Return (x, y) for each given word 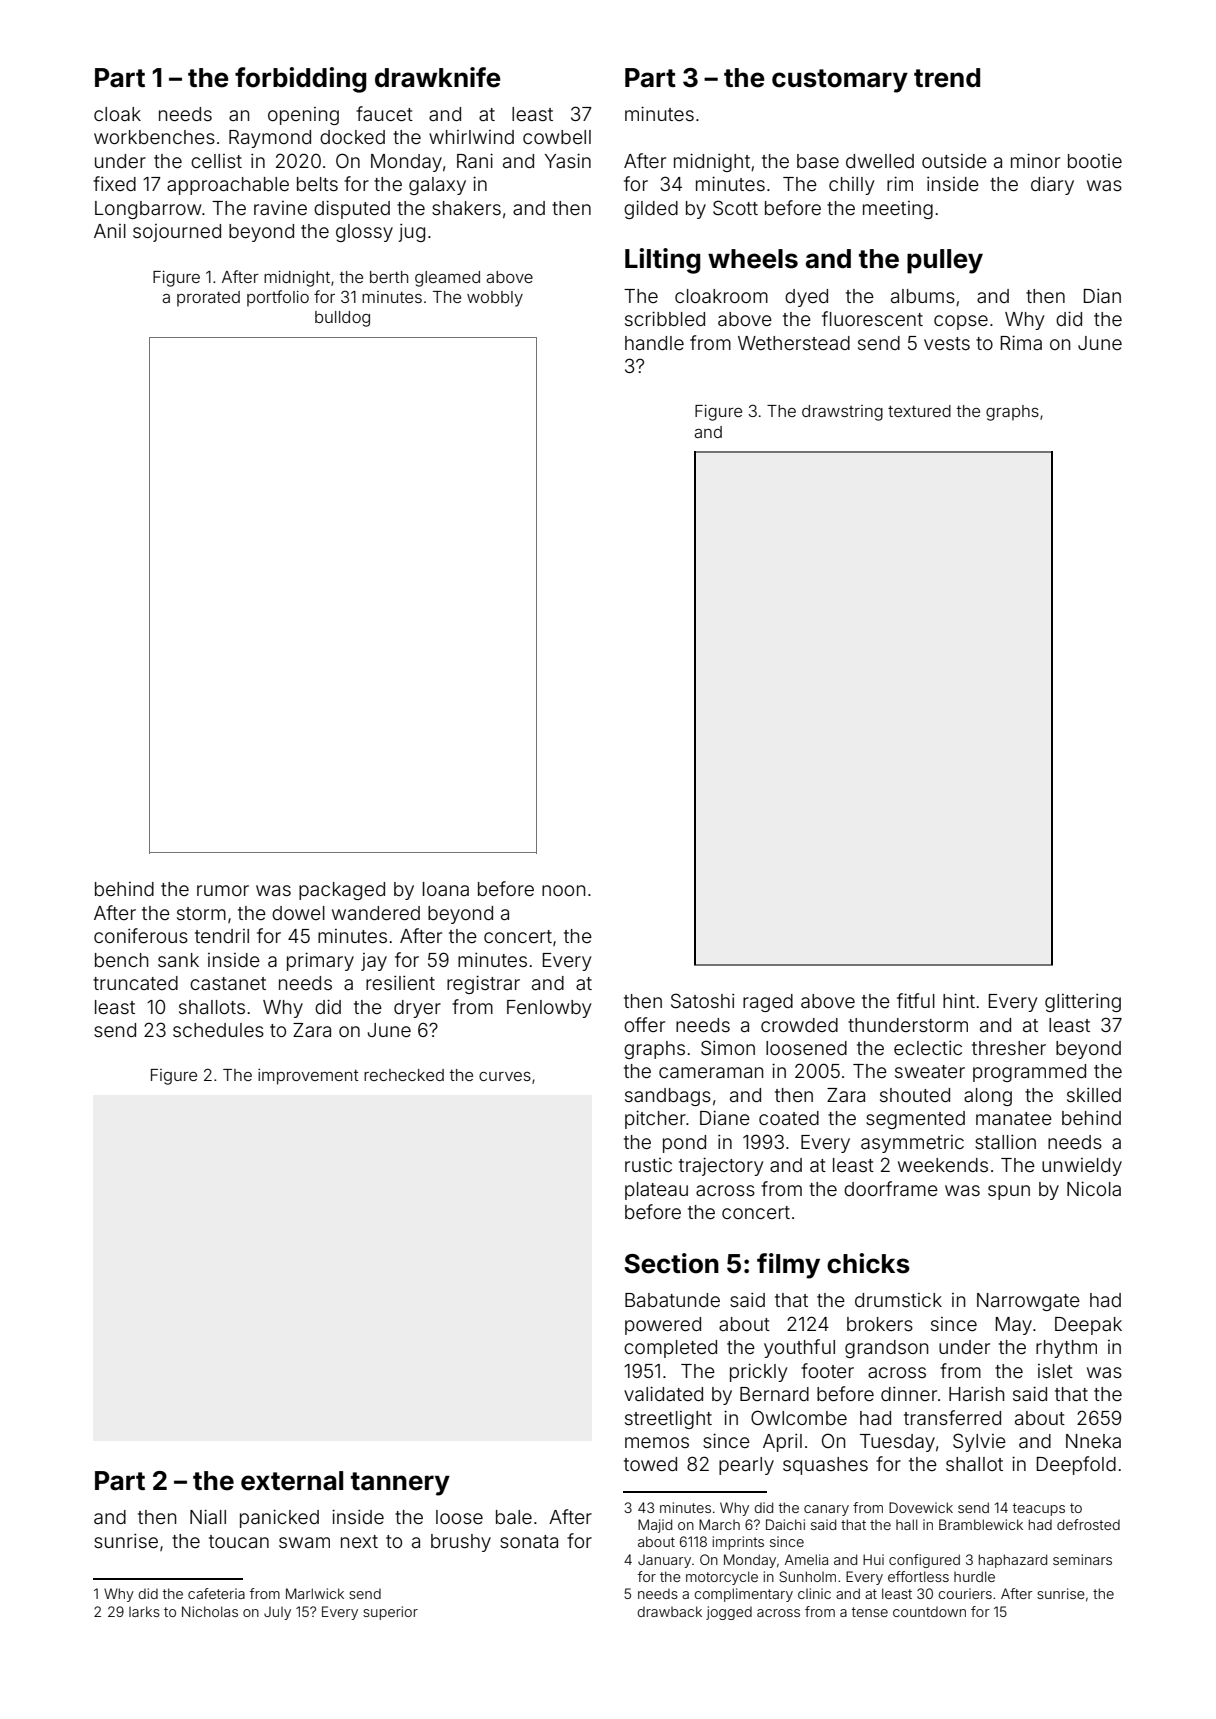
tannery (400, 1484)
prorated (208, 299)
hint (959, 1000)
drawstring (842, 413)
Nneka (1093, 1441)
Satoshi (703, 1000)
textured (919, 411)
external (292, 1481)
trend (947, 78)
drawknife (438, 77)
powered (663, 1326)
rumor (223, 890)
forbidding (300, 80)
